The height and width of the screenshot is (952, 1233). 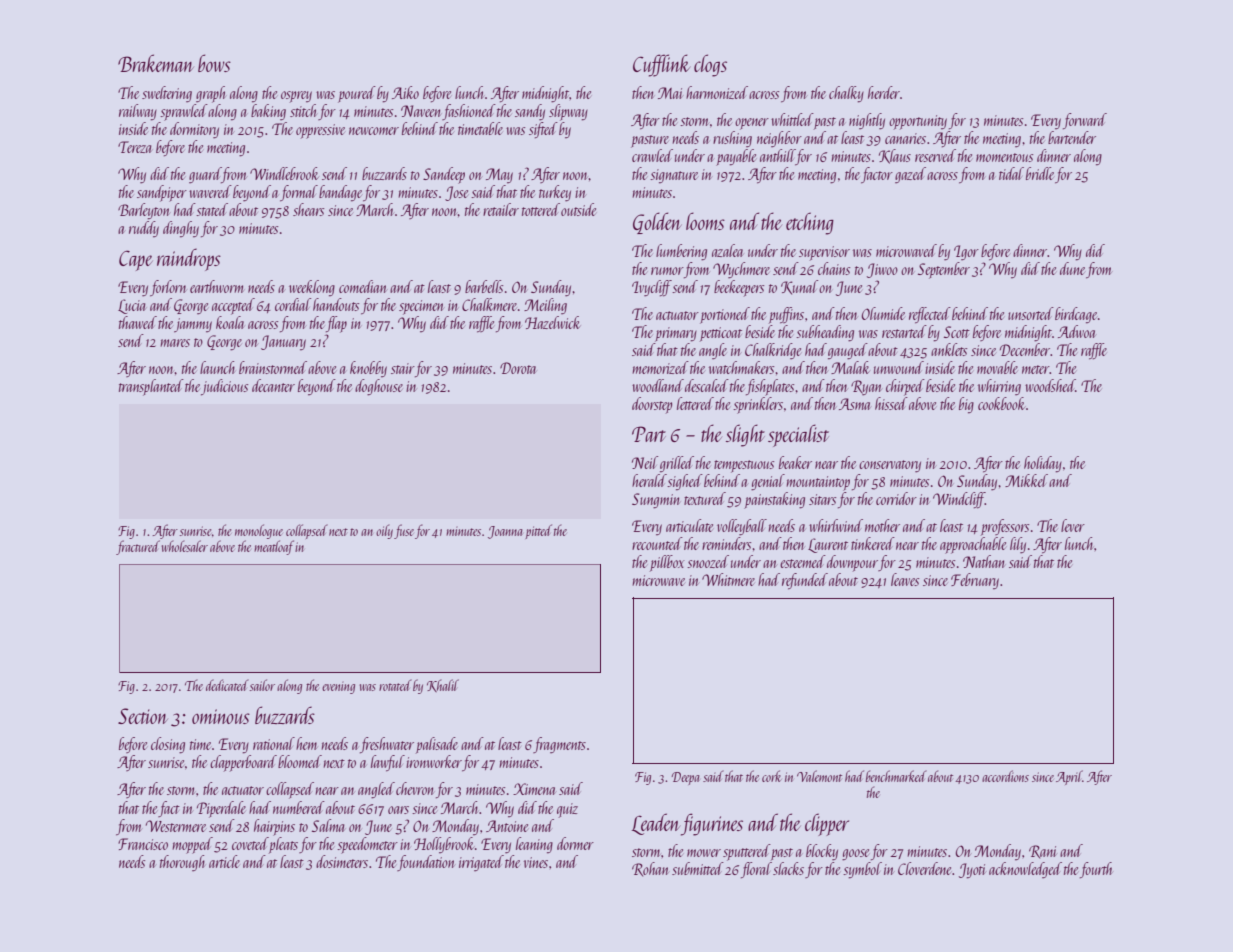 I want to click on Part, so click(x=649, y=434).
